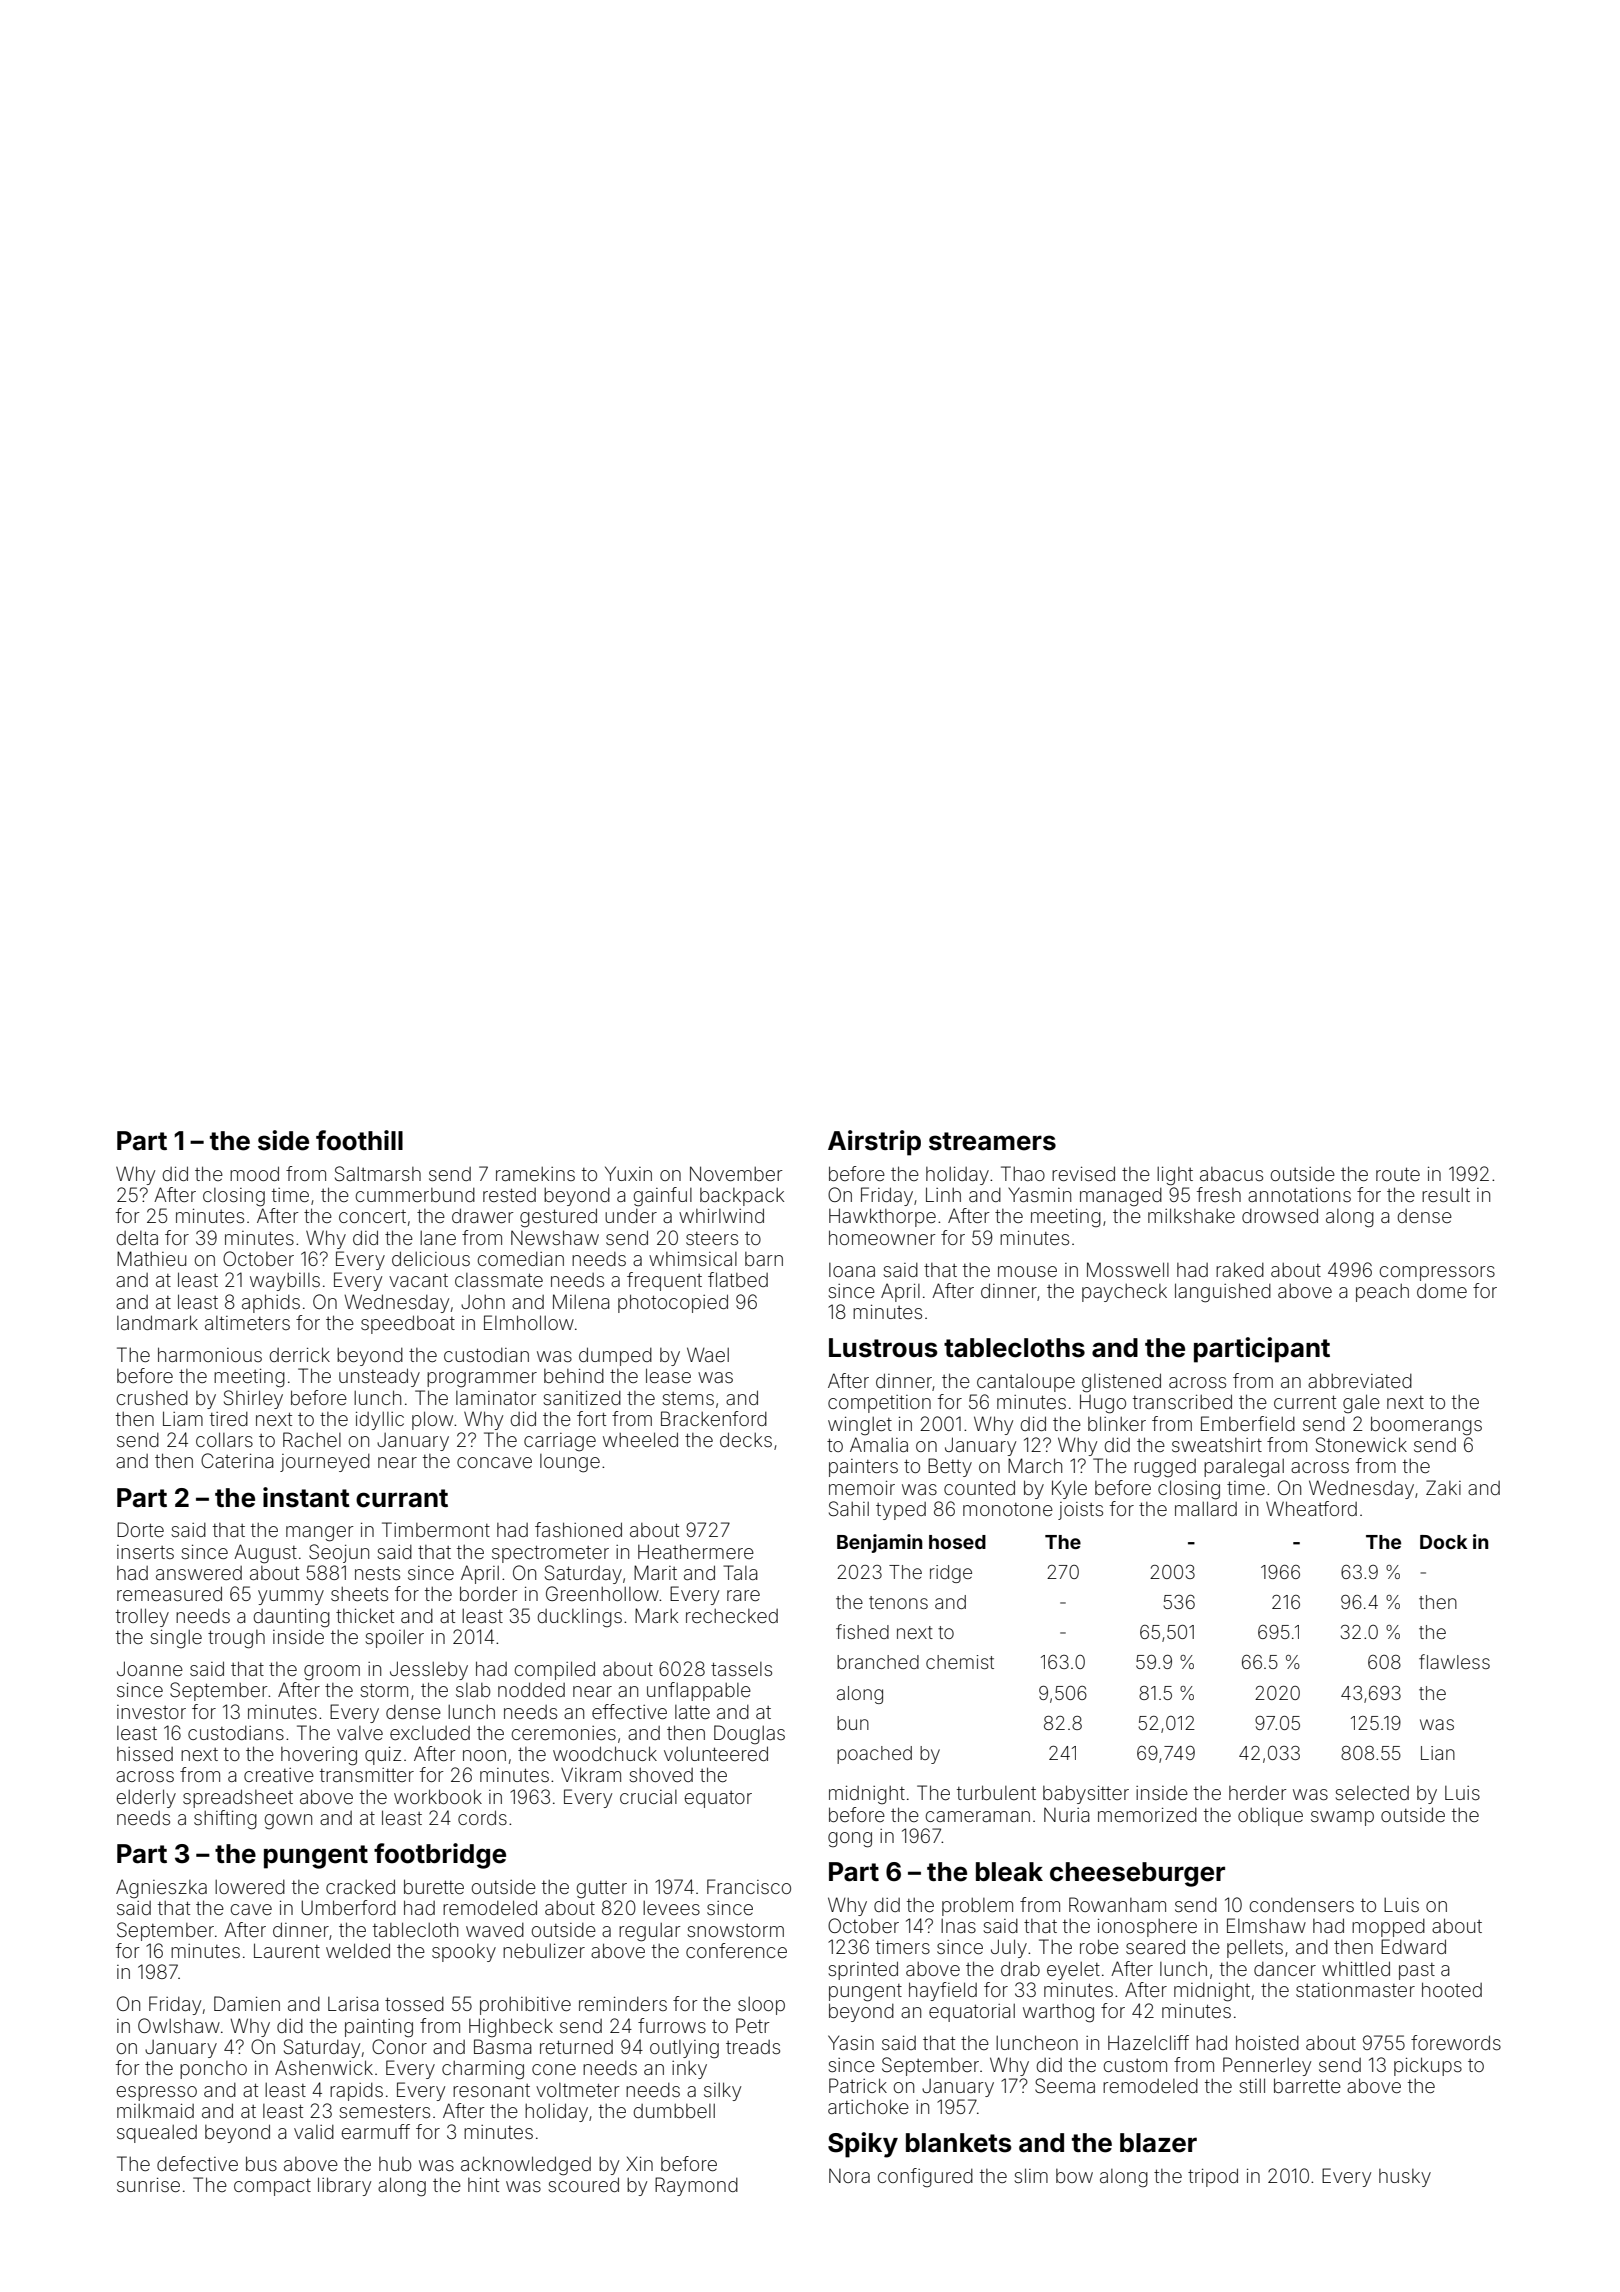 The image size is (1620, 2292). I want to click on yummy, so click(291, 1597).
